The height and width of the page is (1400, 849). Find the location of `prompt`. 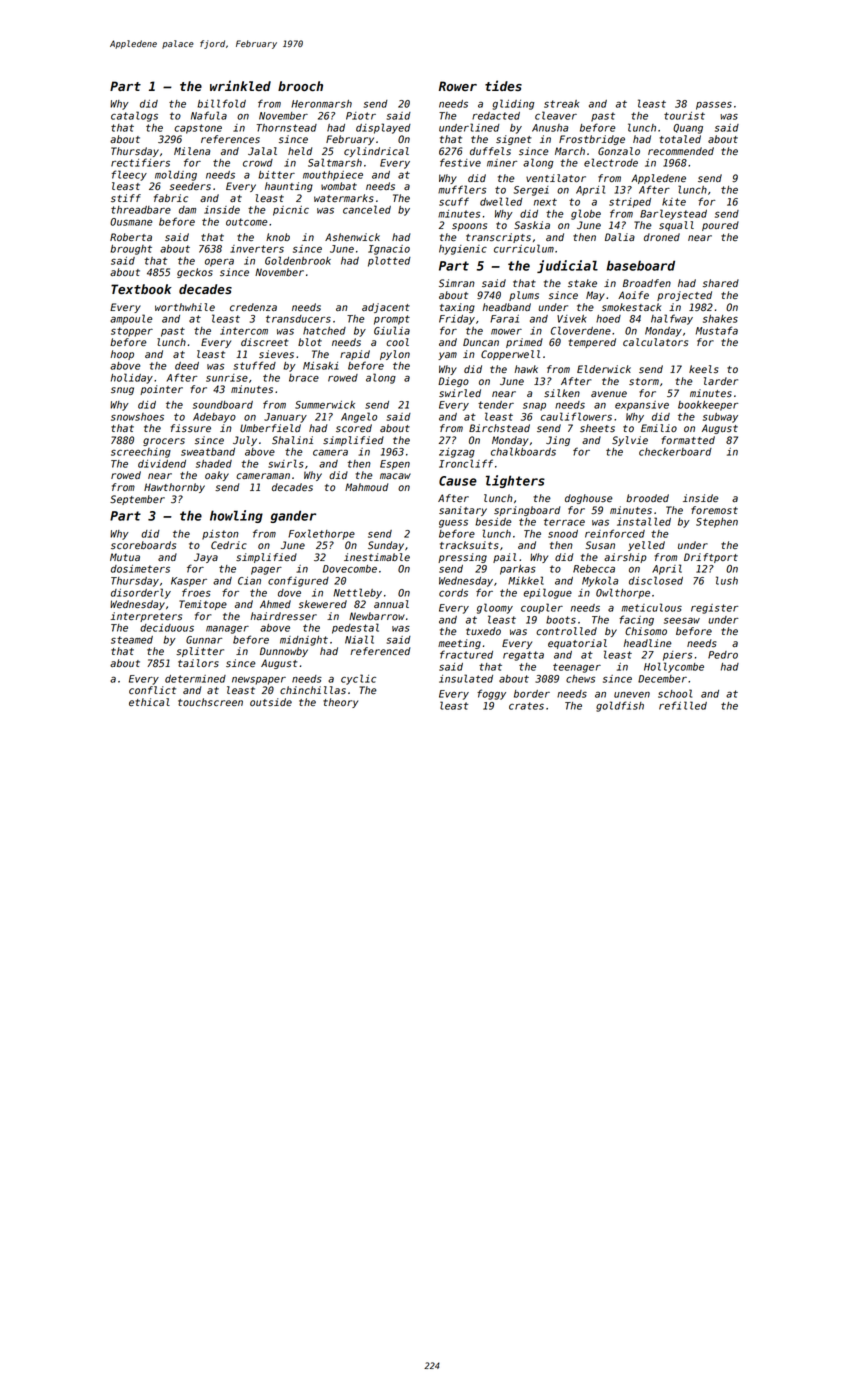

prompt is located at coordinates (392, 320).
